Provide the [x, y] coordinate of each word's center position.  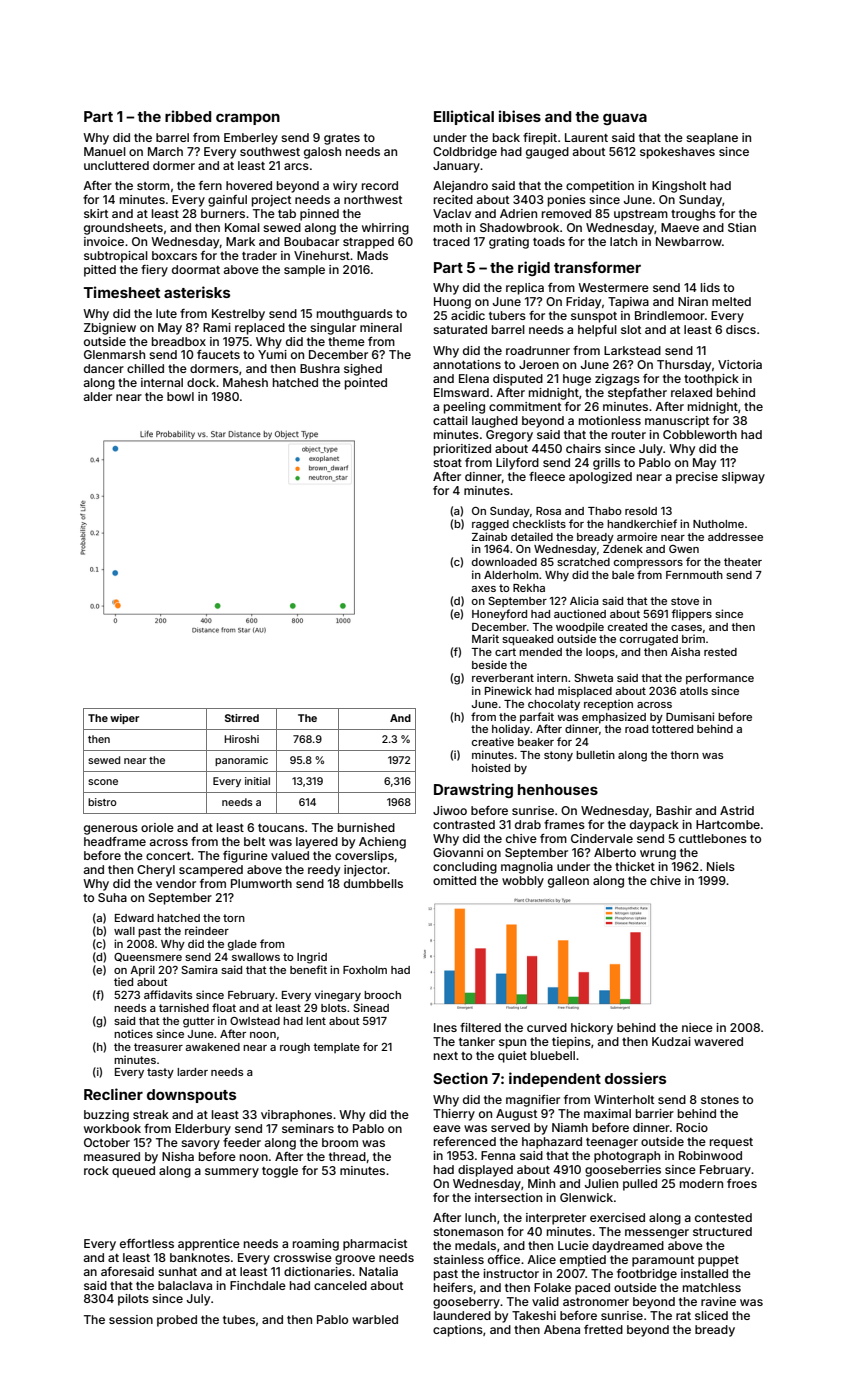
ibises [520, 116]
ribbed [188, 116]
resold [641, 511]
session [131, 1319]
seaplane [712, 139]
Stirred [242, 718]
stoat [447, 463]
